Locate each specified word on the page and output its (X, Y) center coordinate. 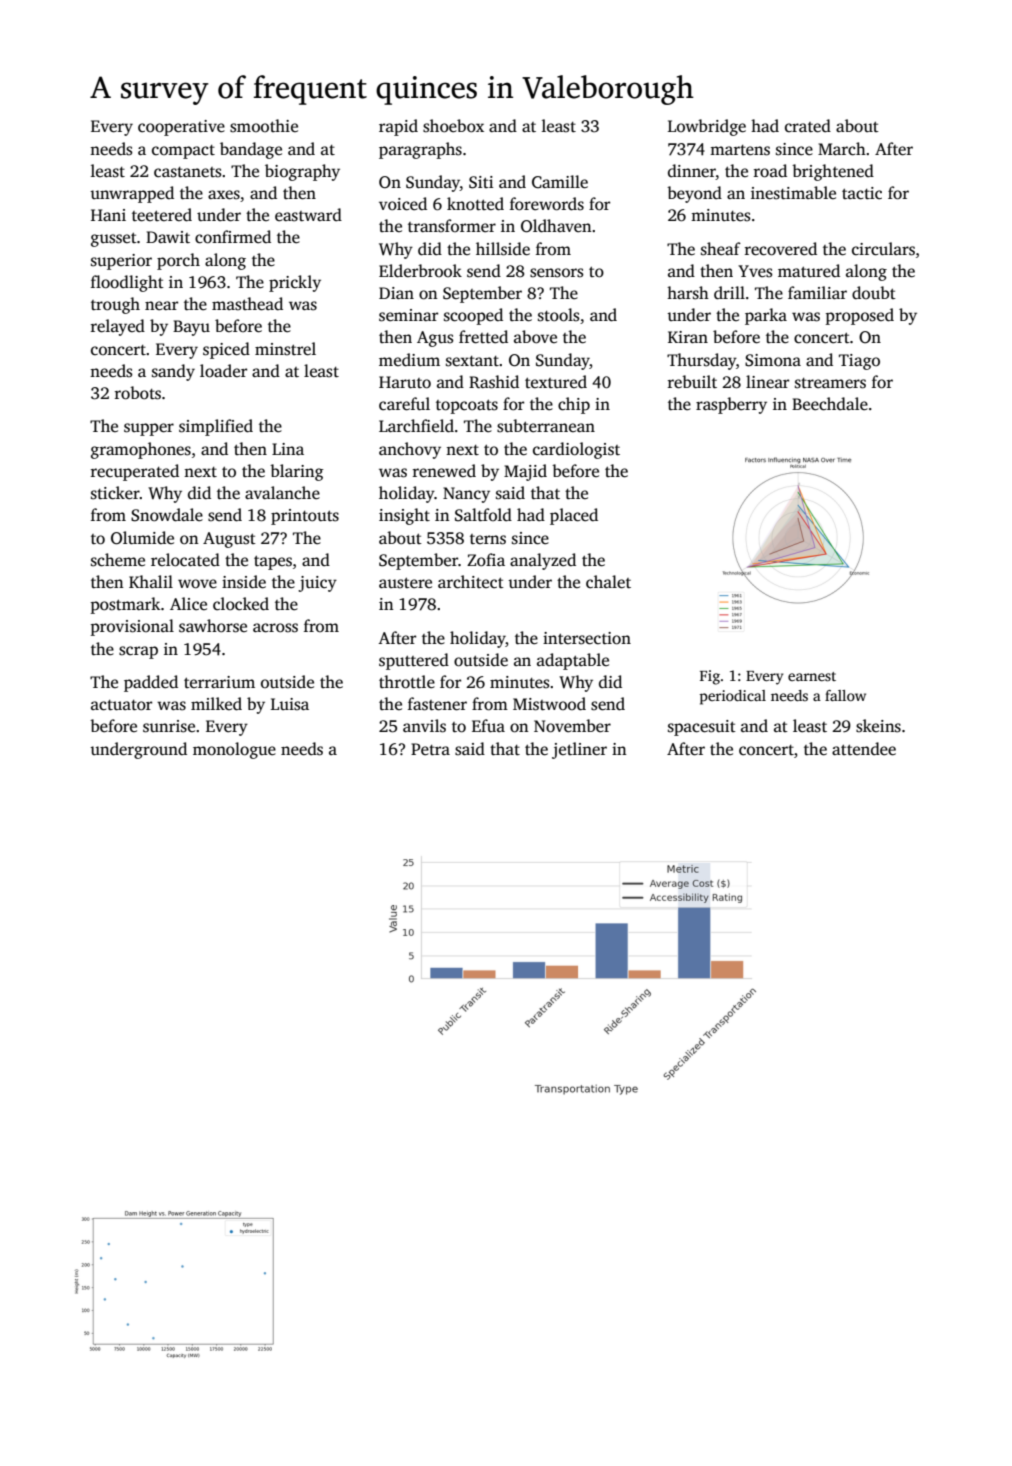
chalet (608, 582)
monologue (234, 750)
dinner (692, 171)
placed (574, 516)
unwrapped (132, 194)
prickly (295, 283)
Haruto (405, 382)
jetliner (579, 750)
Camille (560, 182)
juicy (317, 584)
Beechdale (830, 404)
